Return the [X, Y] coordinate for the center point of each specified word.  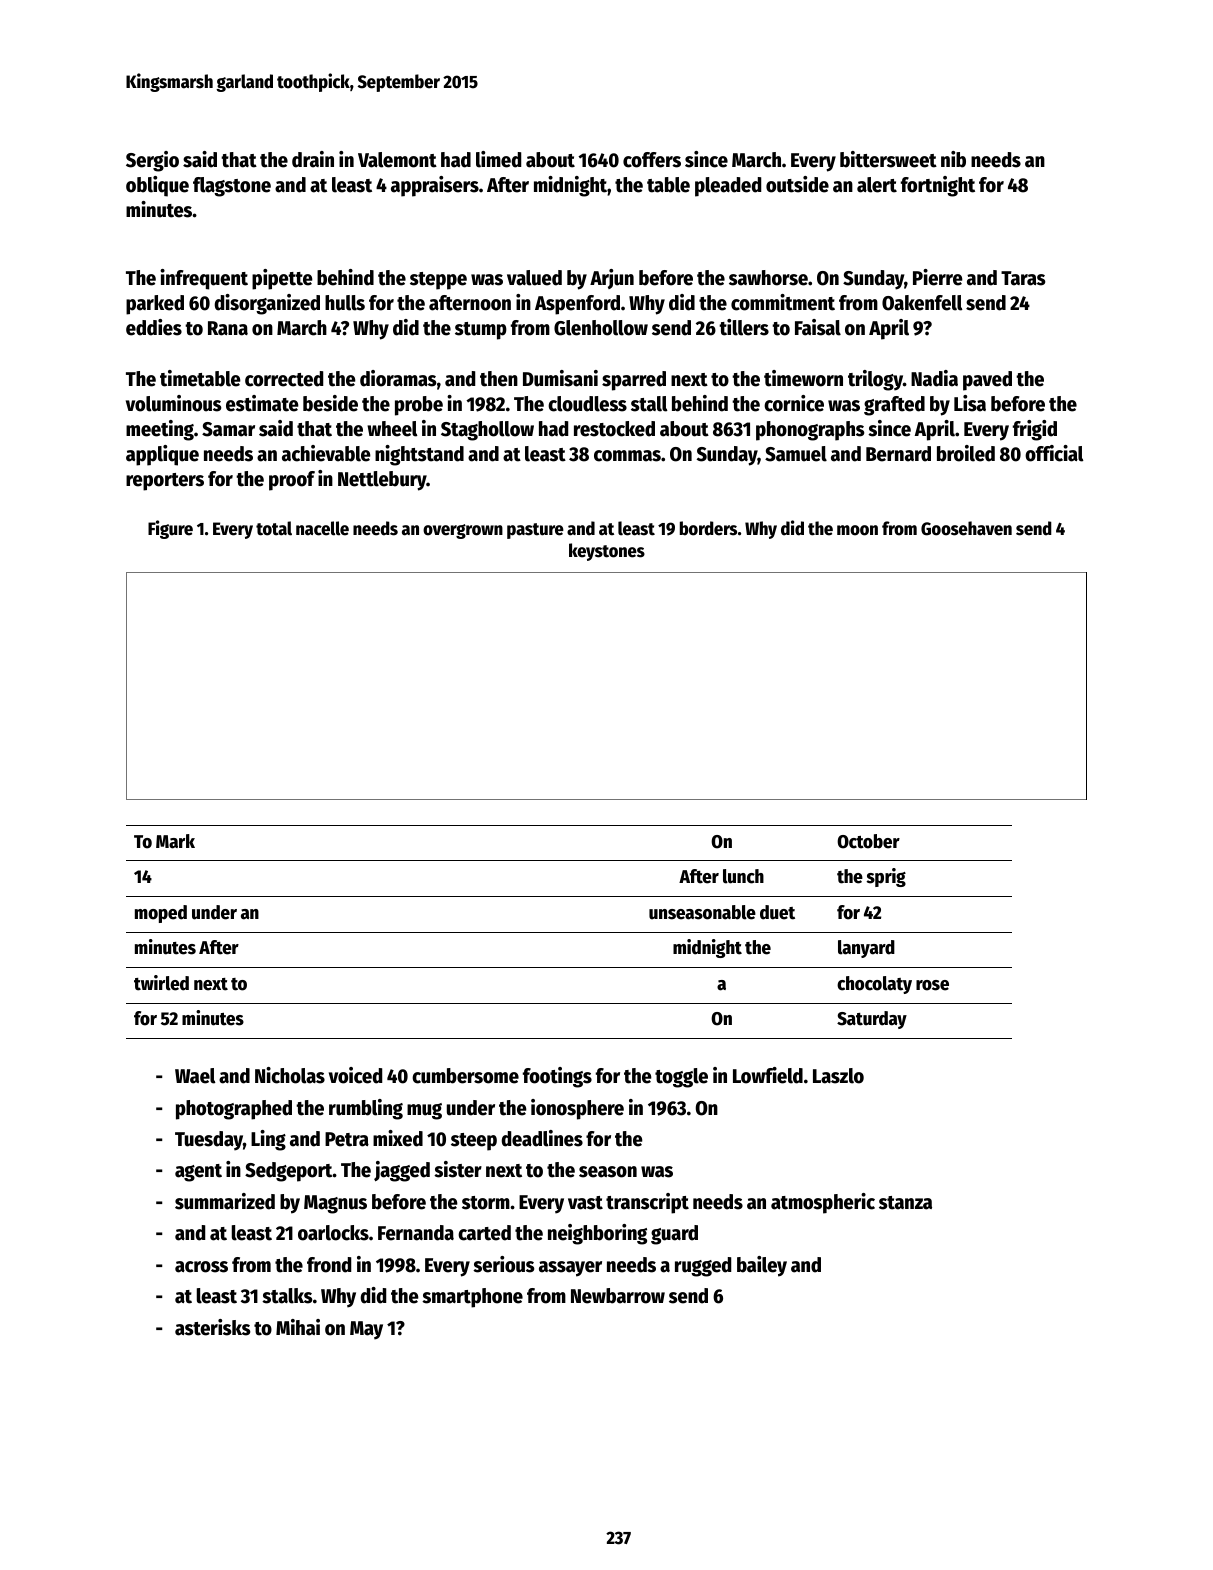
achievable [326, 453]
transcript [647, 1203]
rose [932, 985]
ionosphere [577, 1109]
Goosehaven [966, 528]
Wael [195, 1076]
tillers [744, 327]
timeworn [803, 378]
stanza [905, 1203]
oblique [157, 186]
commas [627, 456]
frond [329, 1265]
